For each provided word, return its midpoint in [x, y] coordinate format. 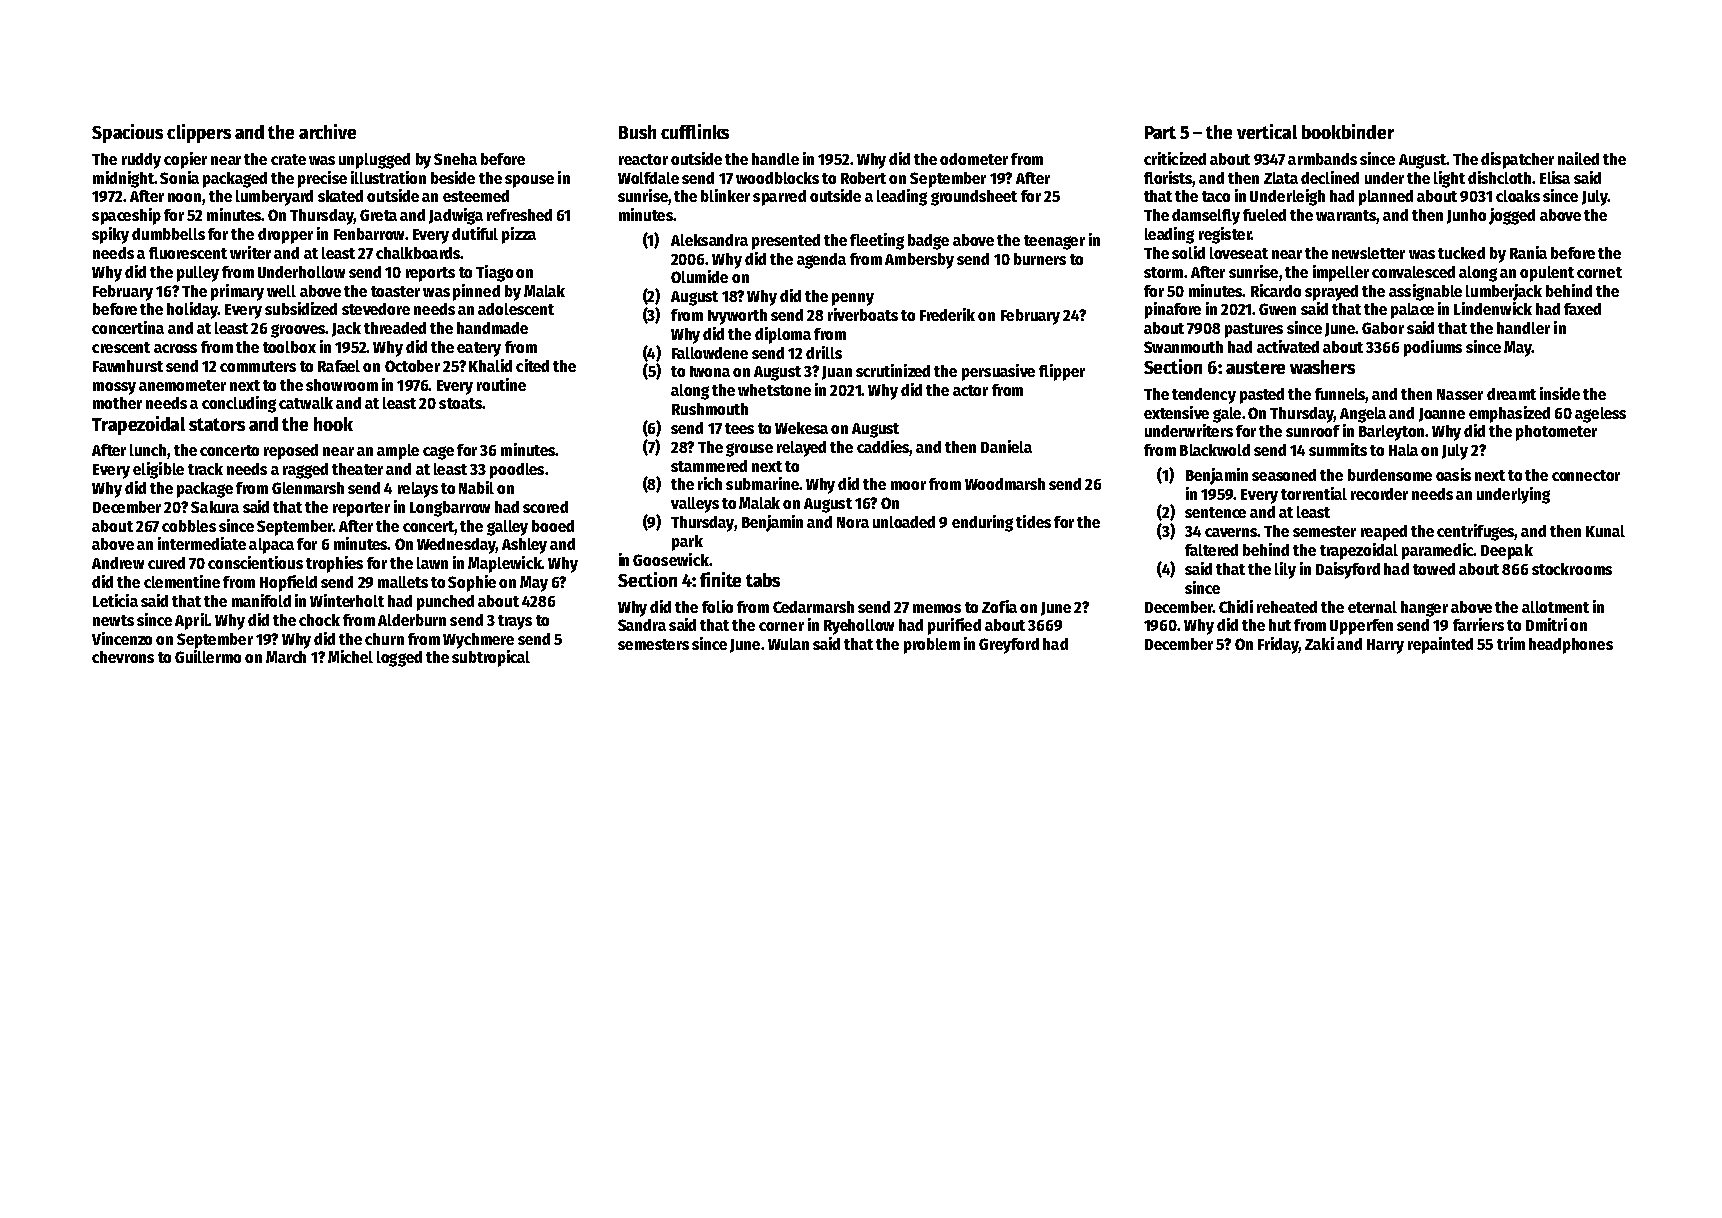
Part [1160, 132]
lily [1285, 570]
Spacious [127, 133]
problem [932, 646]
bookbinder [1348, 131]
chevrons [123, 657]
